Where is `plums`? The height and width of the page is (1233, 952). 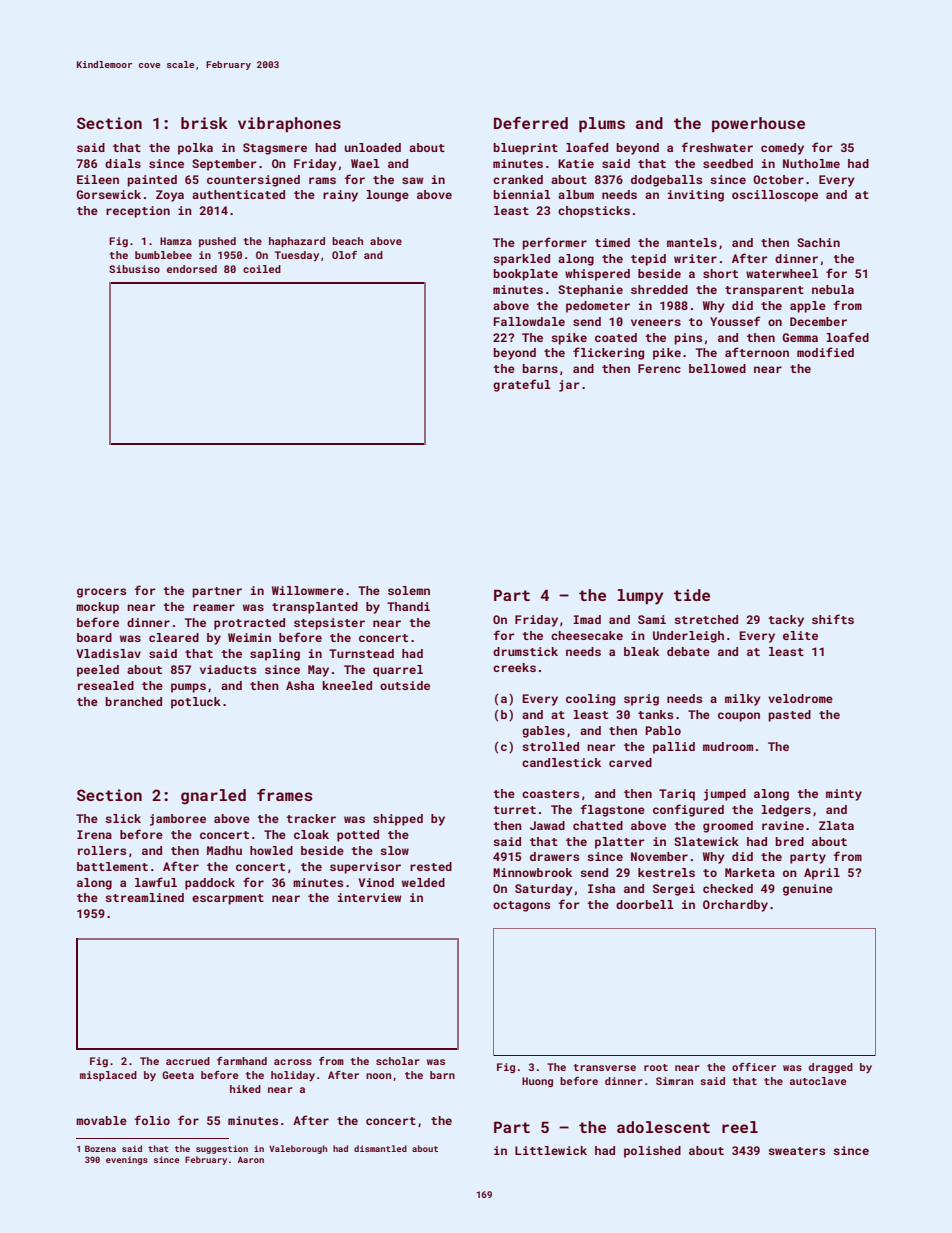
plums is located at coordinates (602, 124).
